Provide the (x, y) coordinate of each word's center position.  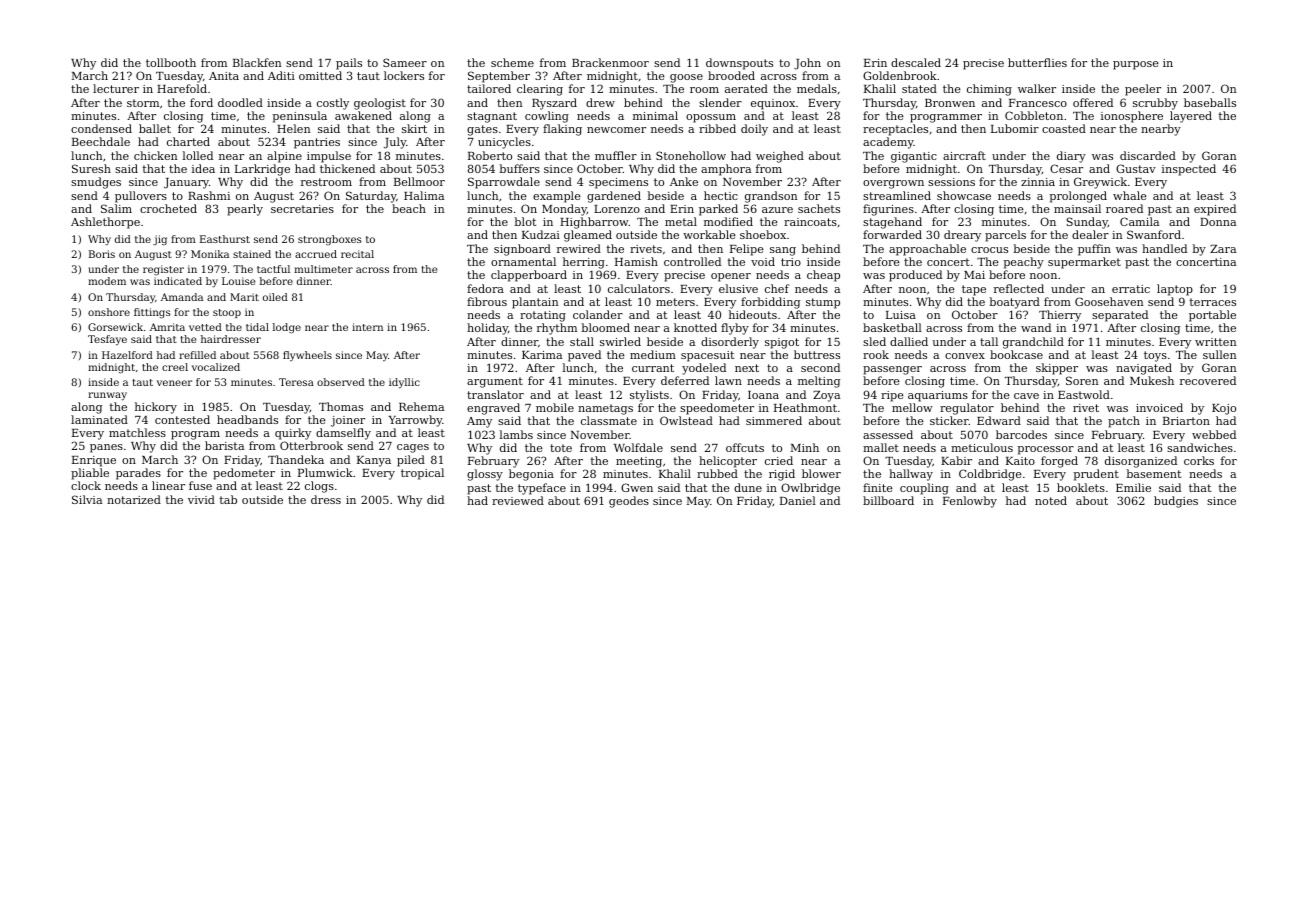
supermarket (1084, 263)
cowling (547, 117)
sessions (951, 182)
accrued (316, 254)
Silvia (87, 499)
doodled (240, 102)
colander (598, 314)
